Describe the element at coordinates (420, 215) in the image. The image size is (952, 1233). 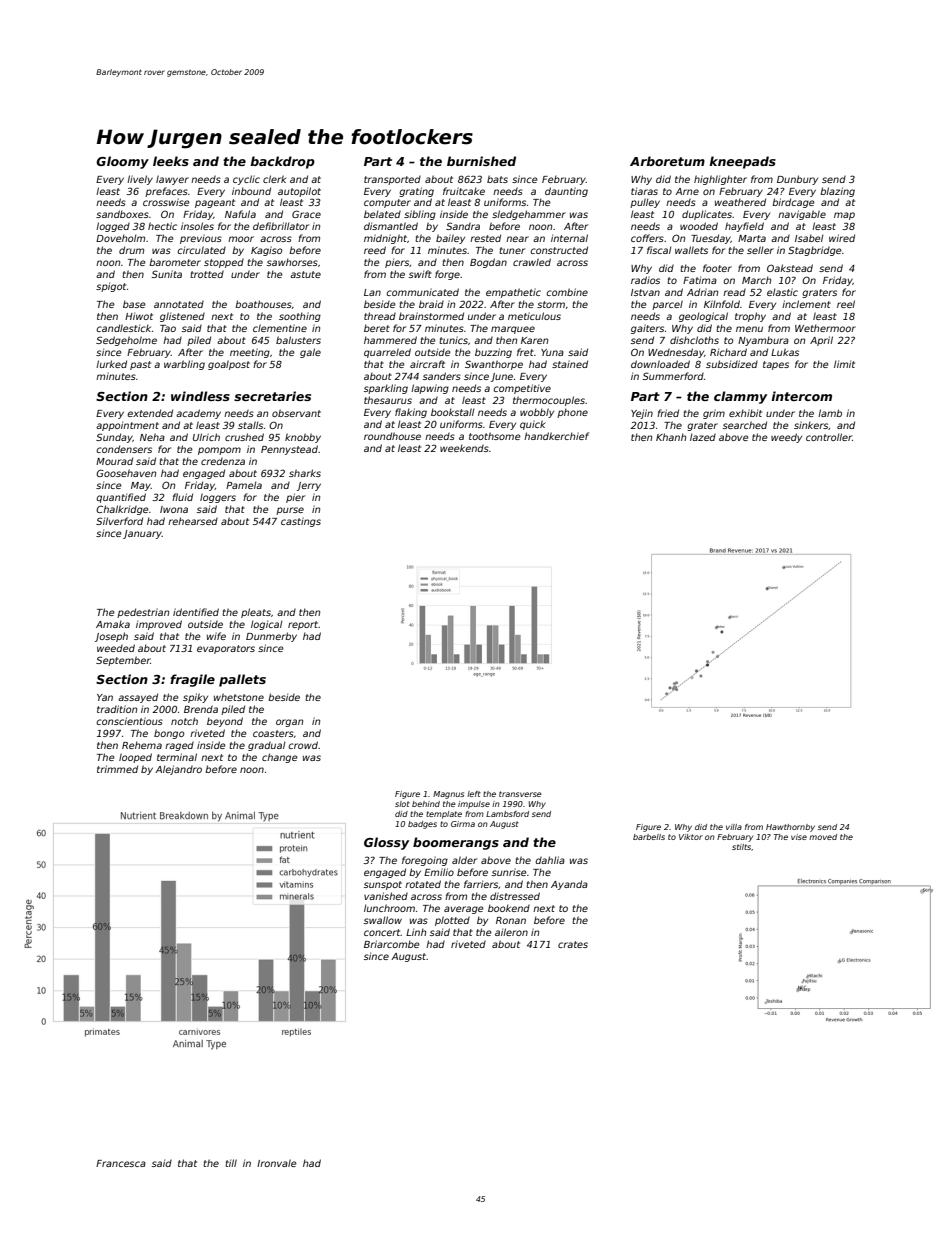
I see `sibling` at that location.
